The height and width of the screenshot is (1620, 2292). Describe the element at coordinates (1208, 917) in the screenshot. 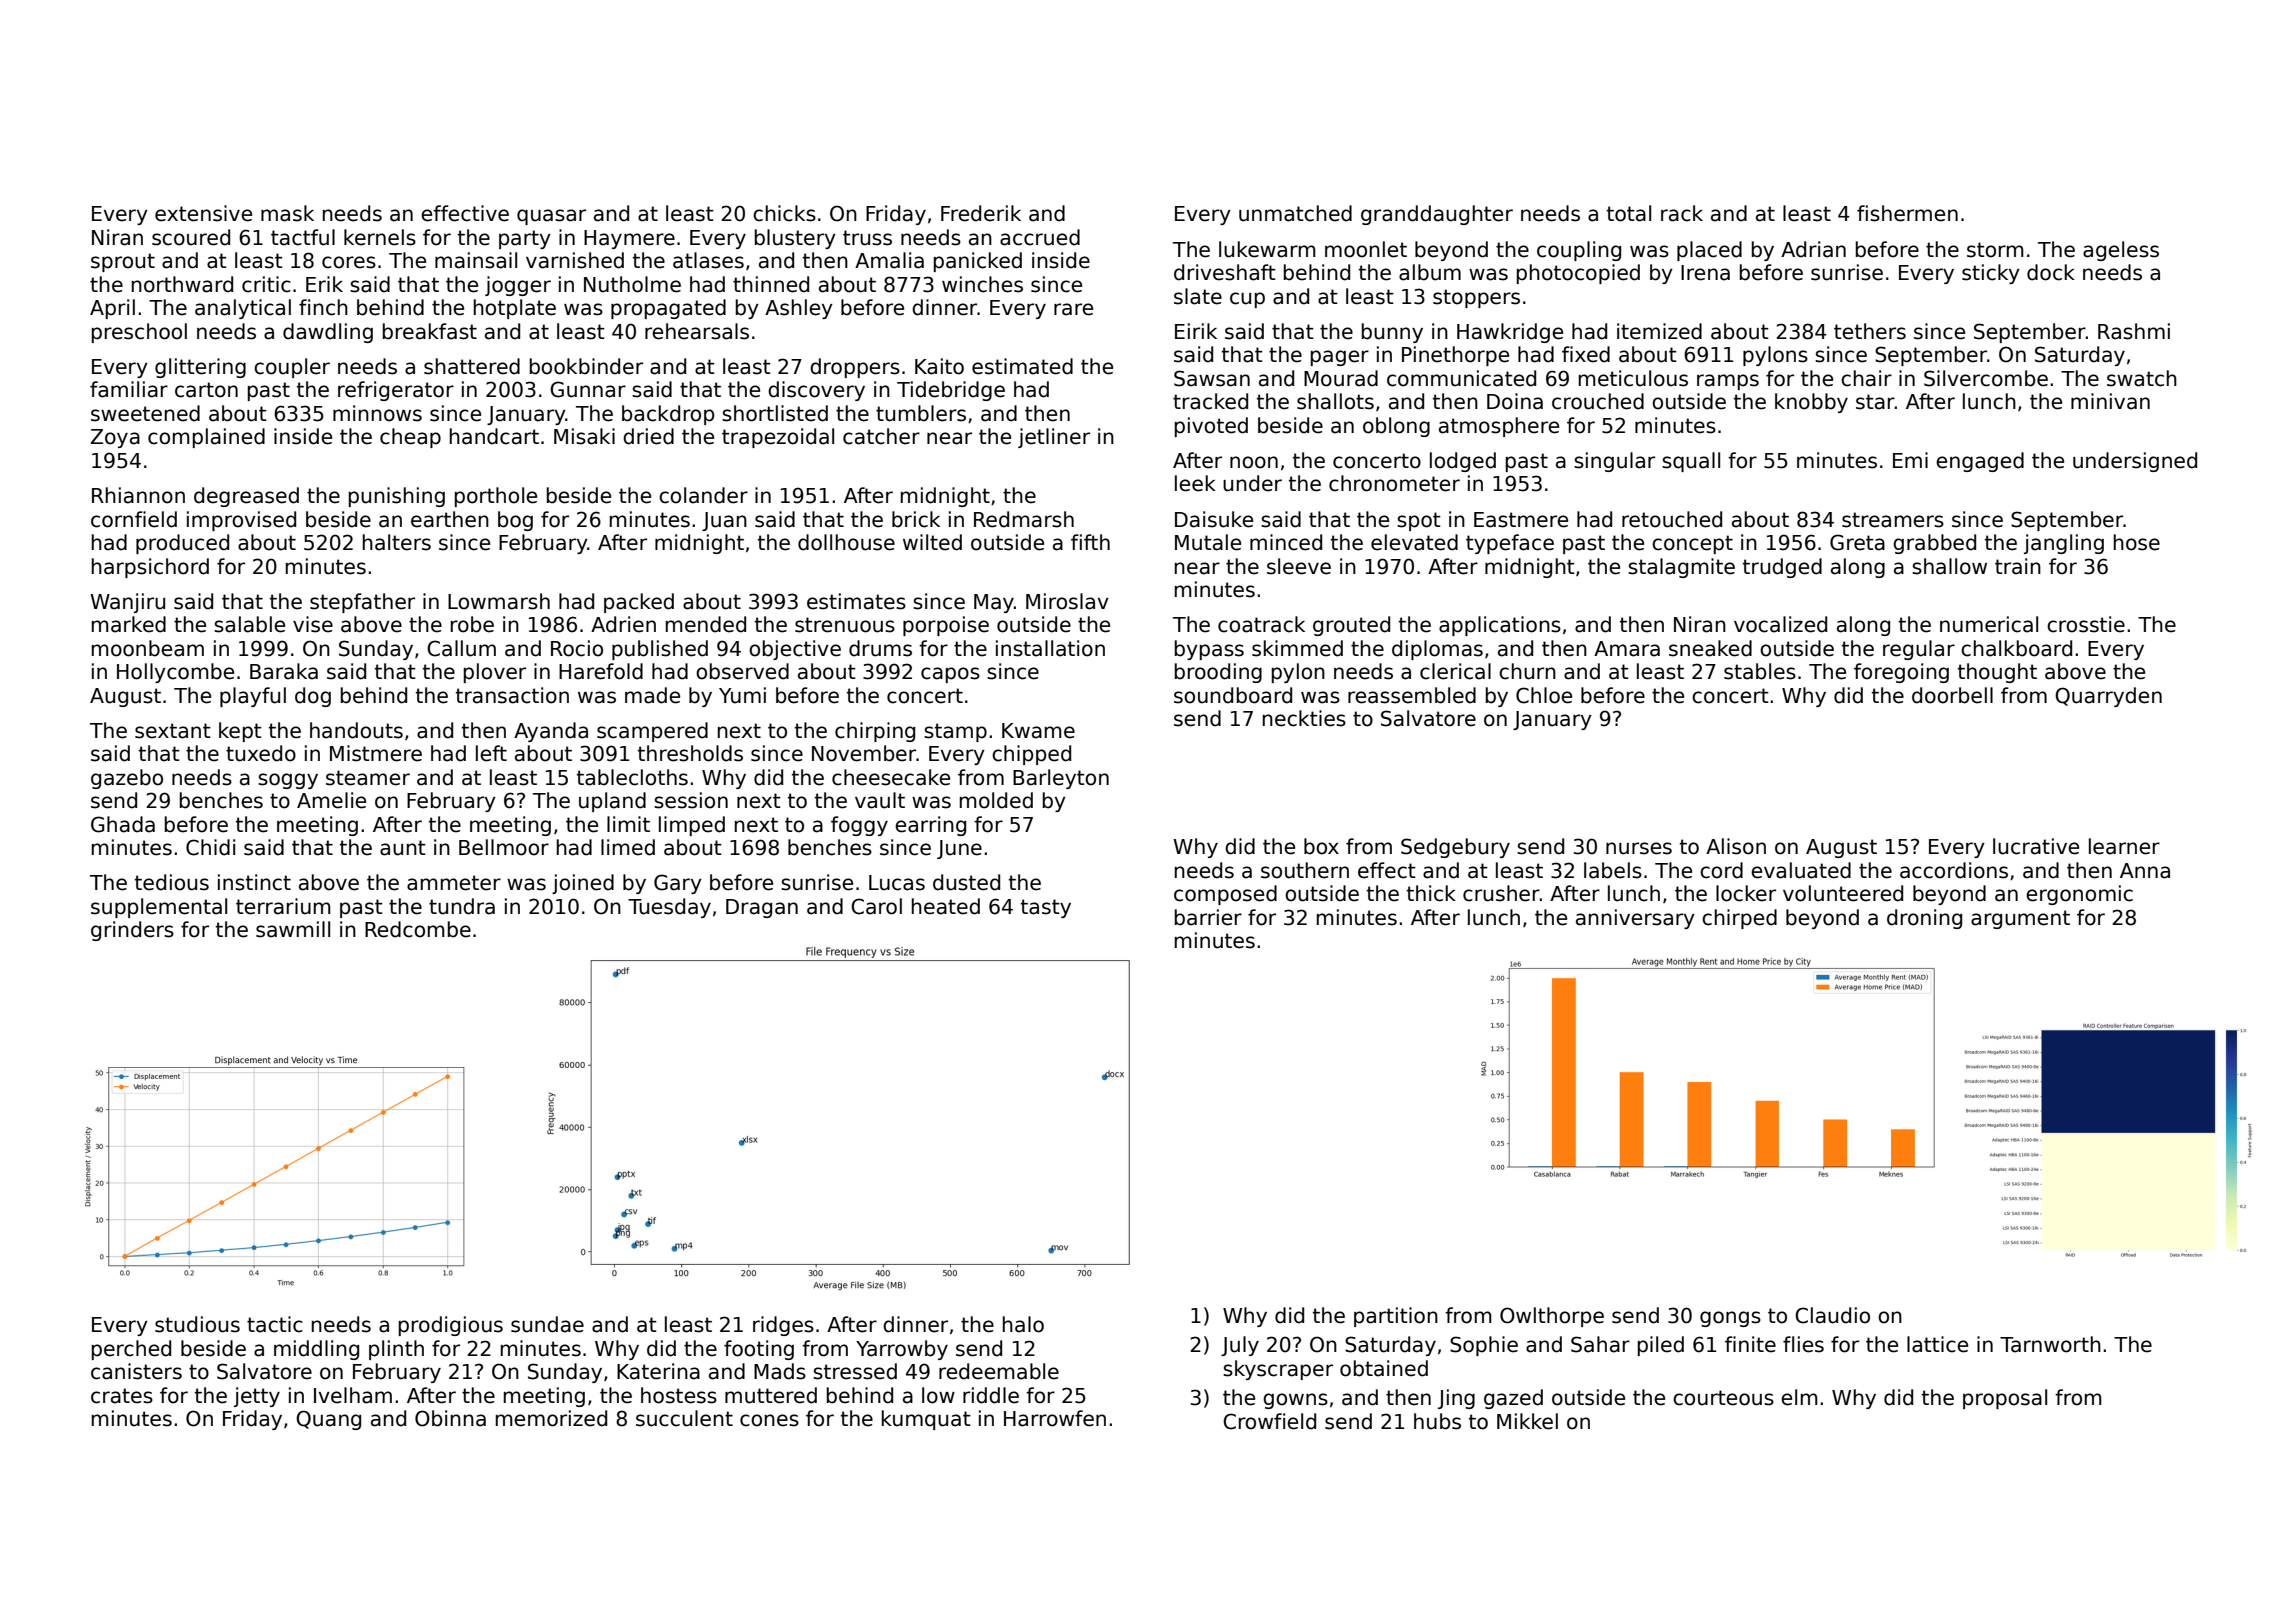

I see `barrier` at that location.
